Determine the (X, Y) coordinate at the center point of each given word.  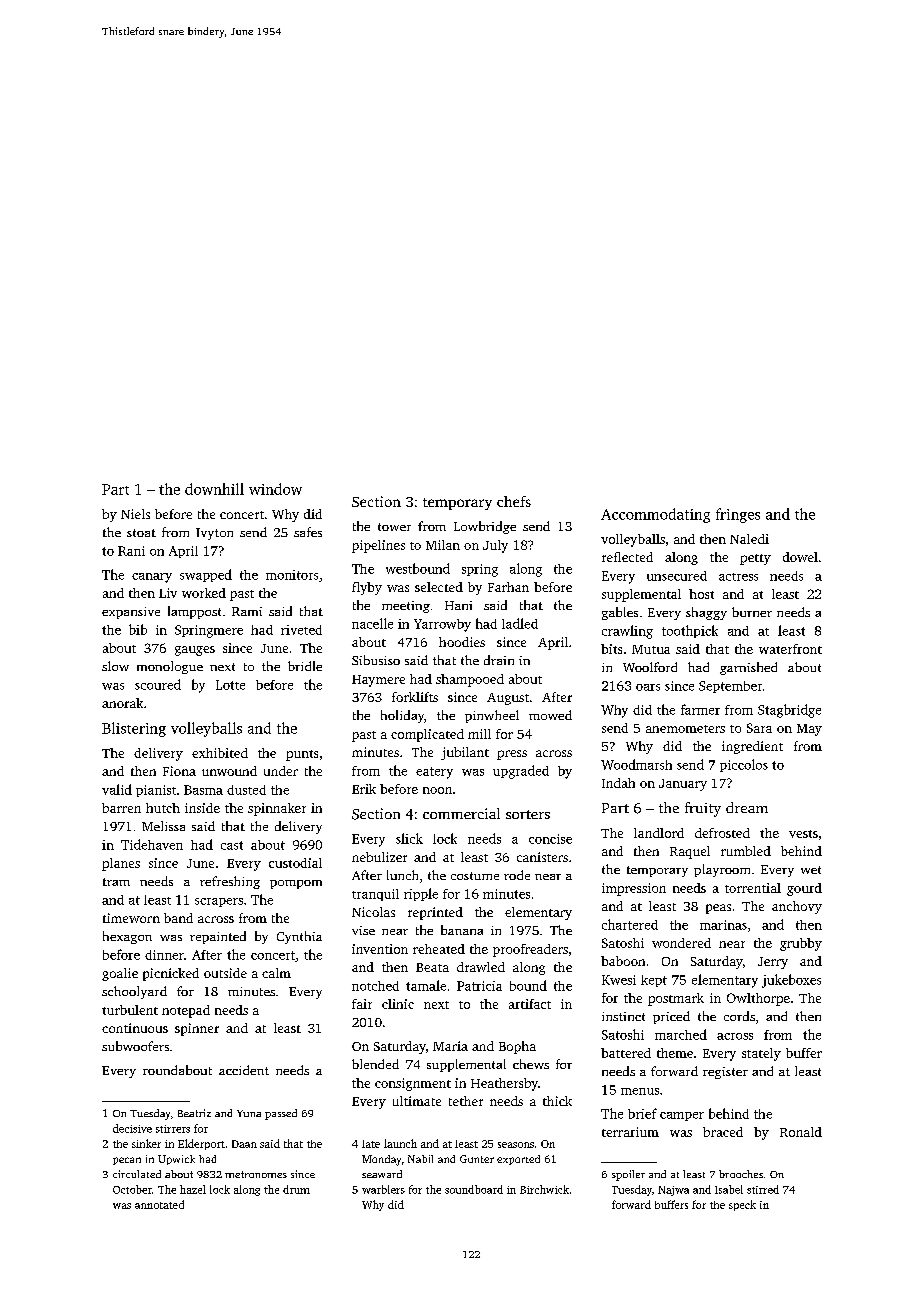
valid (117, 789)
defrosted (722, 833)
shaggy (706, 613)
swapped (206, 575)
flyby (367, 588)
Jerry (773, 963)
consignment (413, 1084)
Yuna (249, 1113)
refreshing (230, 882)
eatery (434, 773)
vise (363, 930)
